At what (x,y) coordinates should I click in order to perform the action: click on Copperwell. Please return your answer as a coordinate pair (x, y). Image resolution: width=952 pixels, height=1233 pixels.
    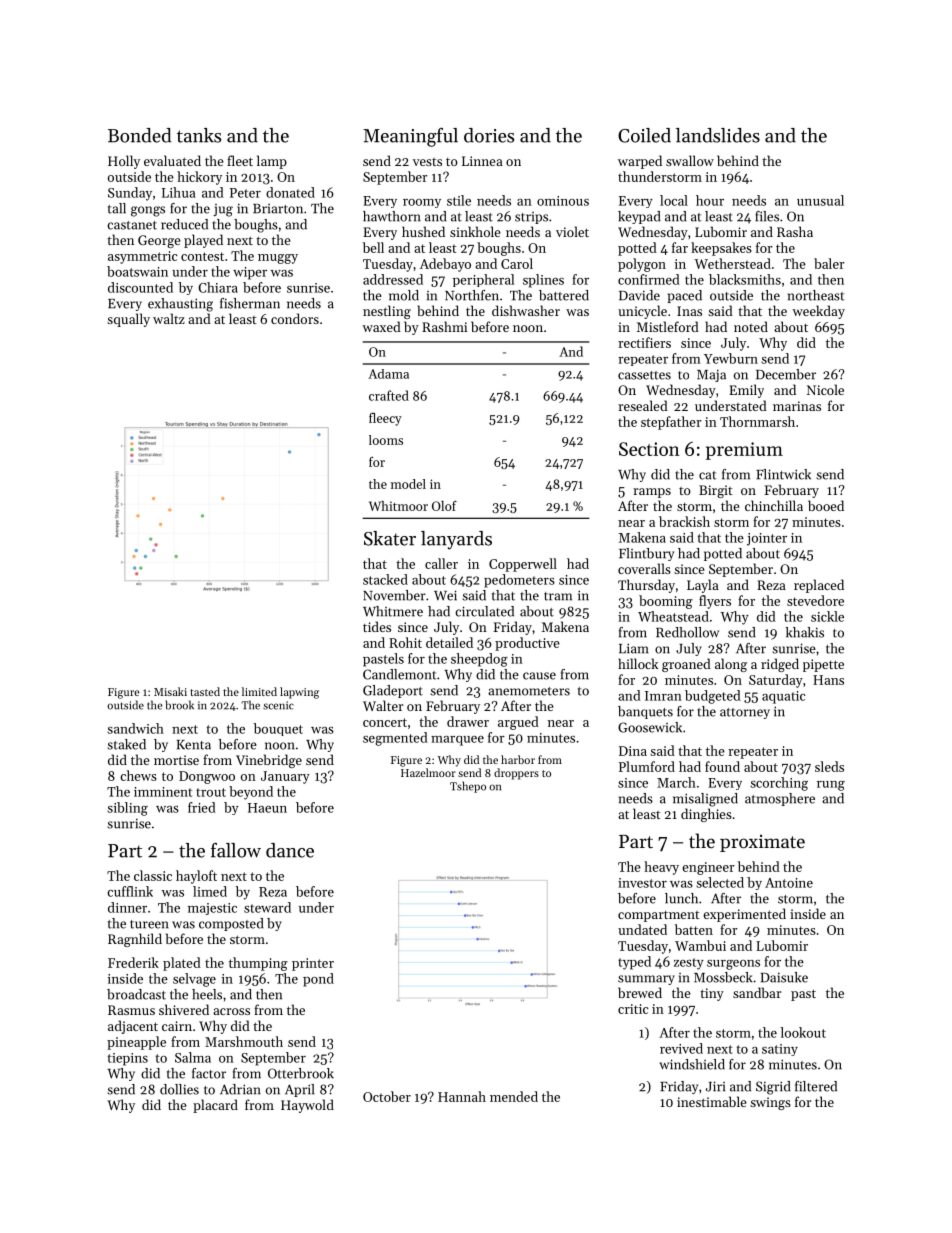
    Looking at the image, I should click on (523, 565).
